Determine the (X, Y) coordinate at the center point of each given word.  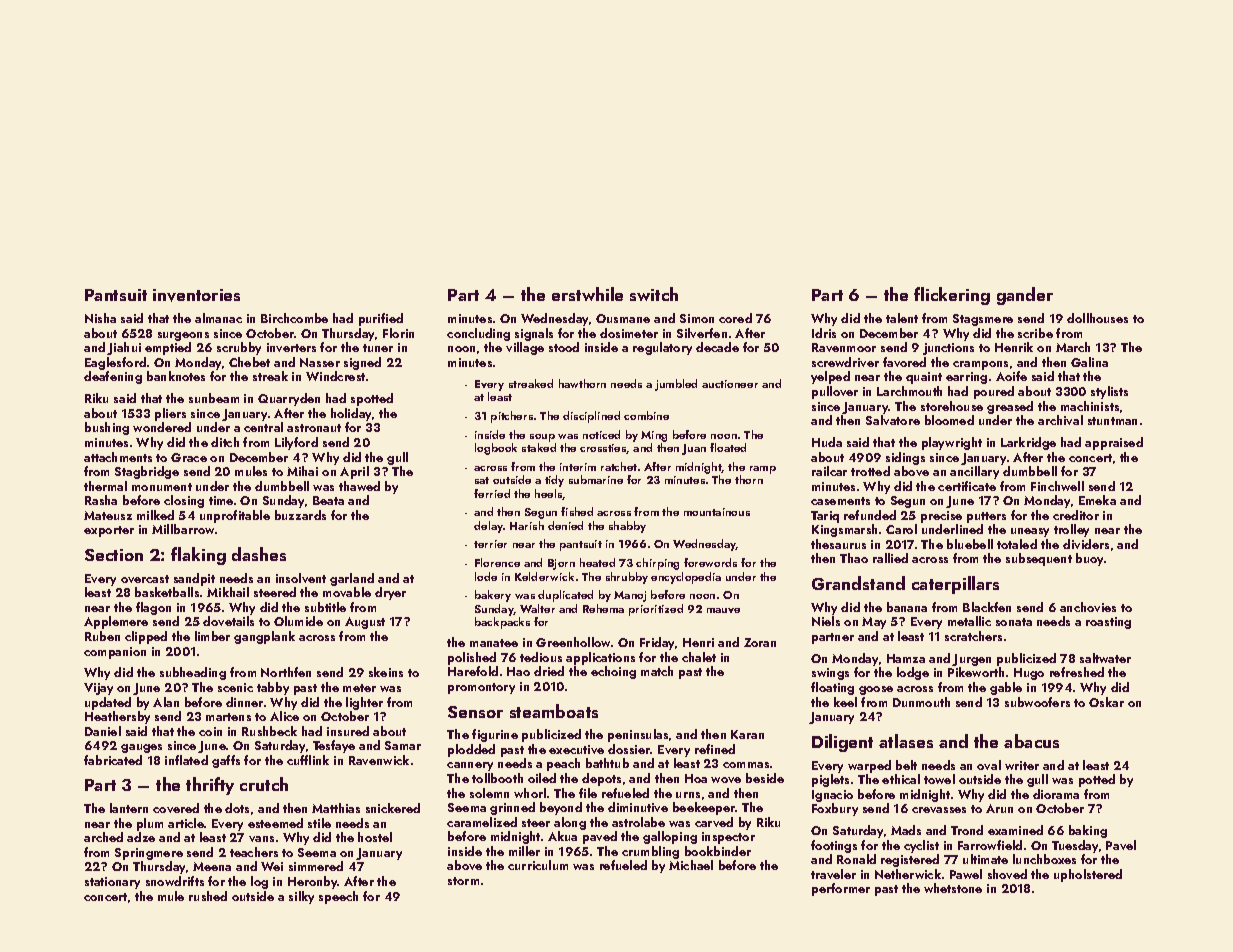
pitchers (512, 417)
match (657, 671)
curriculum (538, 865)
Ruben (102, 636)
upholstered (1088, 875)
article (186, 823)
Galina (1089, 362)
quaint (924, 378)
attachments (118, 457)
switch (654, 294)
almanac (218, 318)
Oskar (1106, 702)
